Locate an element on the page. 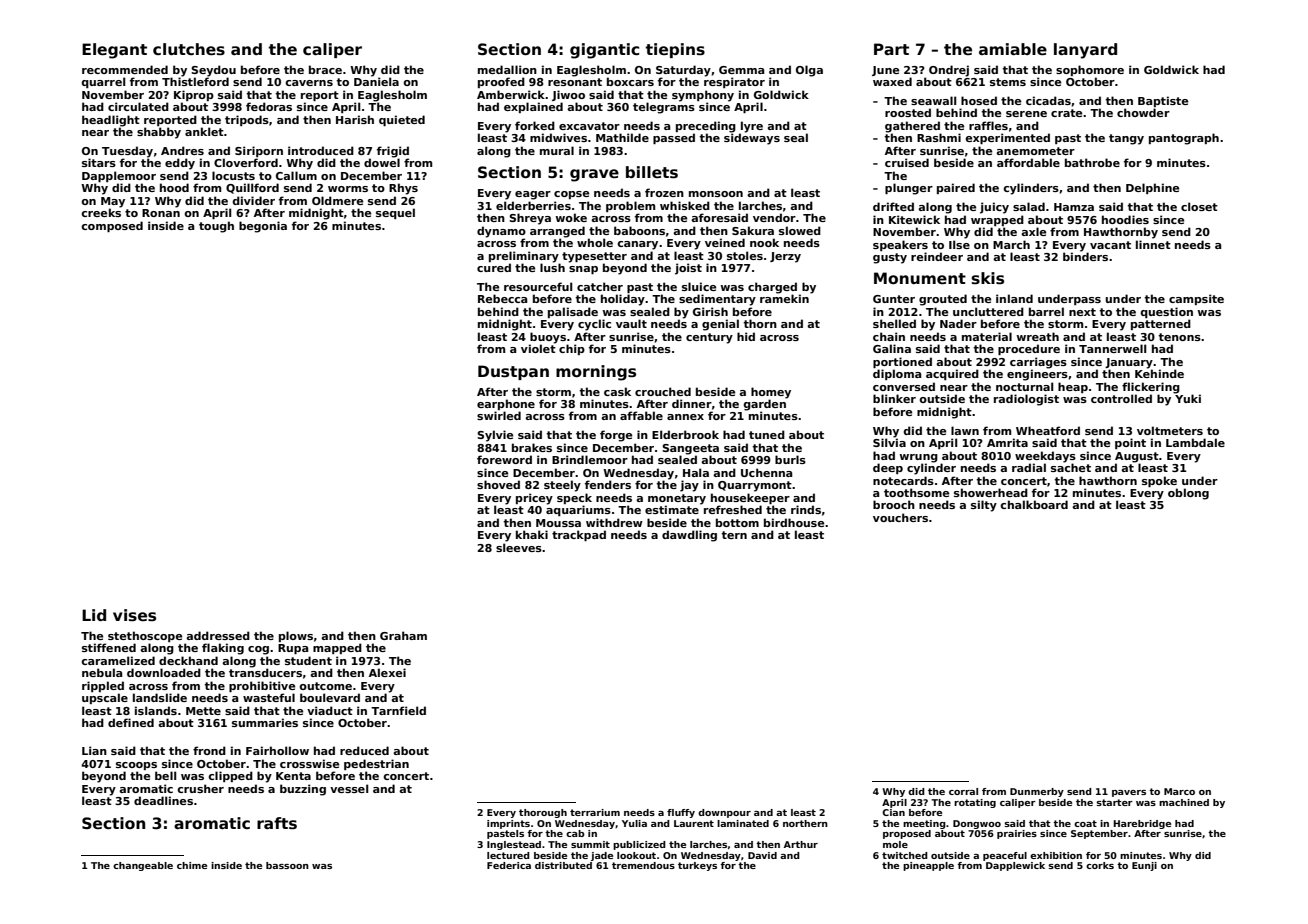 The image size is (1308, 924). pavers is located at coordinates (1129, 793).
